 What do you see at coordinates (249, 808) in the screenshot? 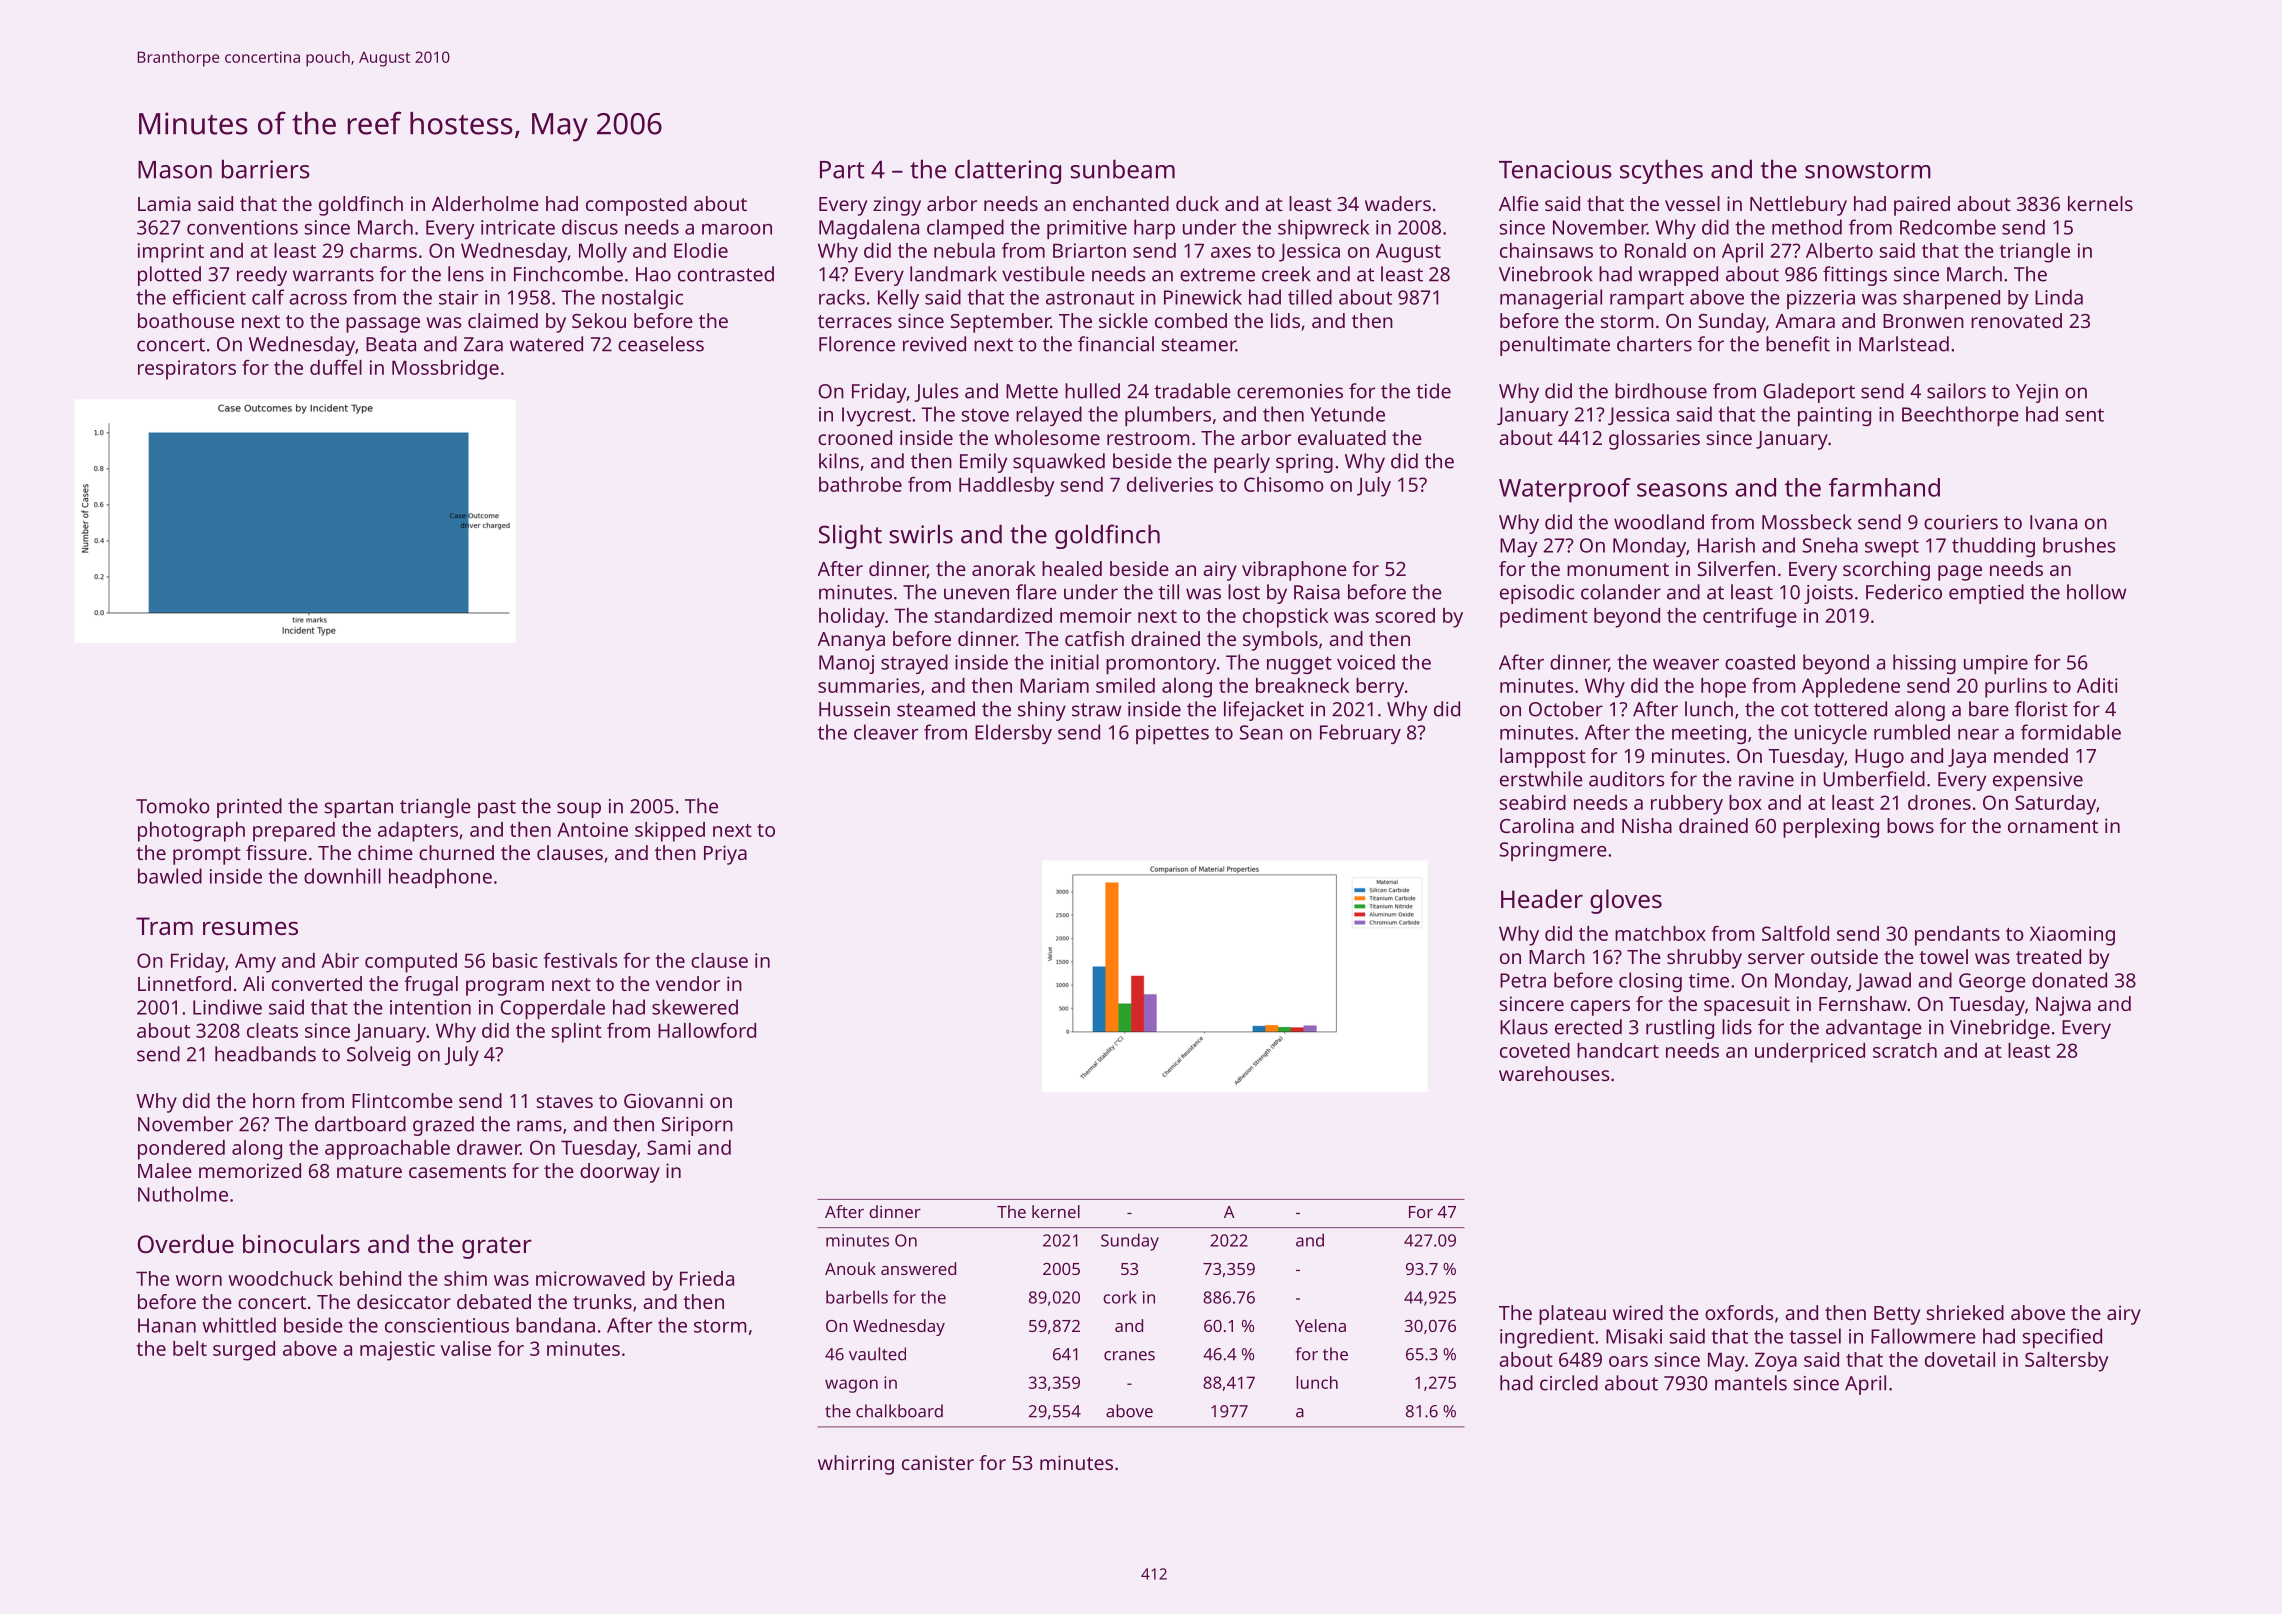
I see `printed` at bounding box center [249, 808].
